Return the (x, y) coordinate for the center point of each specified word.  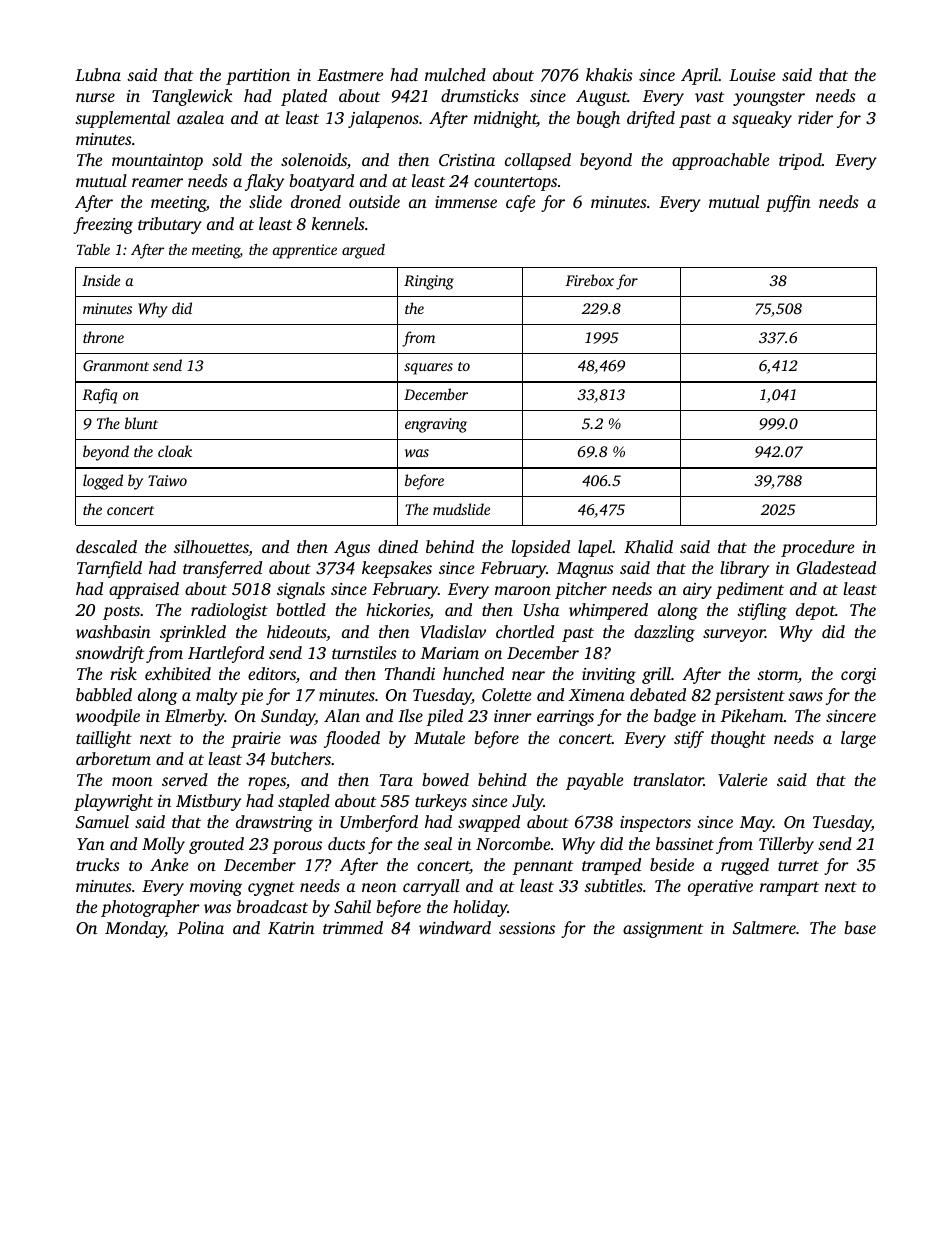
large (858, 739)
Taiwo (167, 480)
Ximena (597, 695)
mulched (455, 74)
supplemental (122, 119)
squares (428, 369)
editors (272, 673)
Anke (169, 864)
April (699, 76)
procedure (817, 548)
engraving (436, 425)
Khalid (648, 547)
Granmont (116, 365)
